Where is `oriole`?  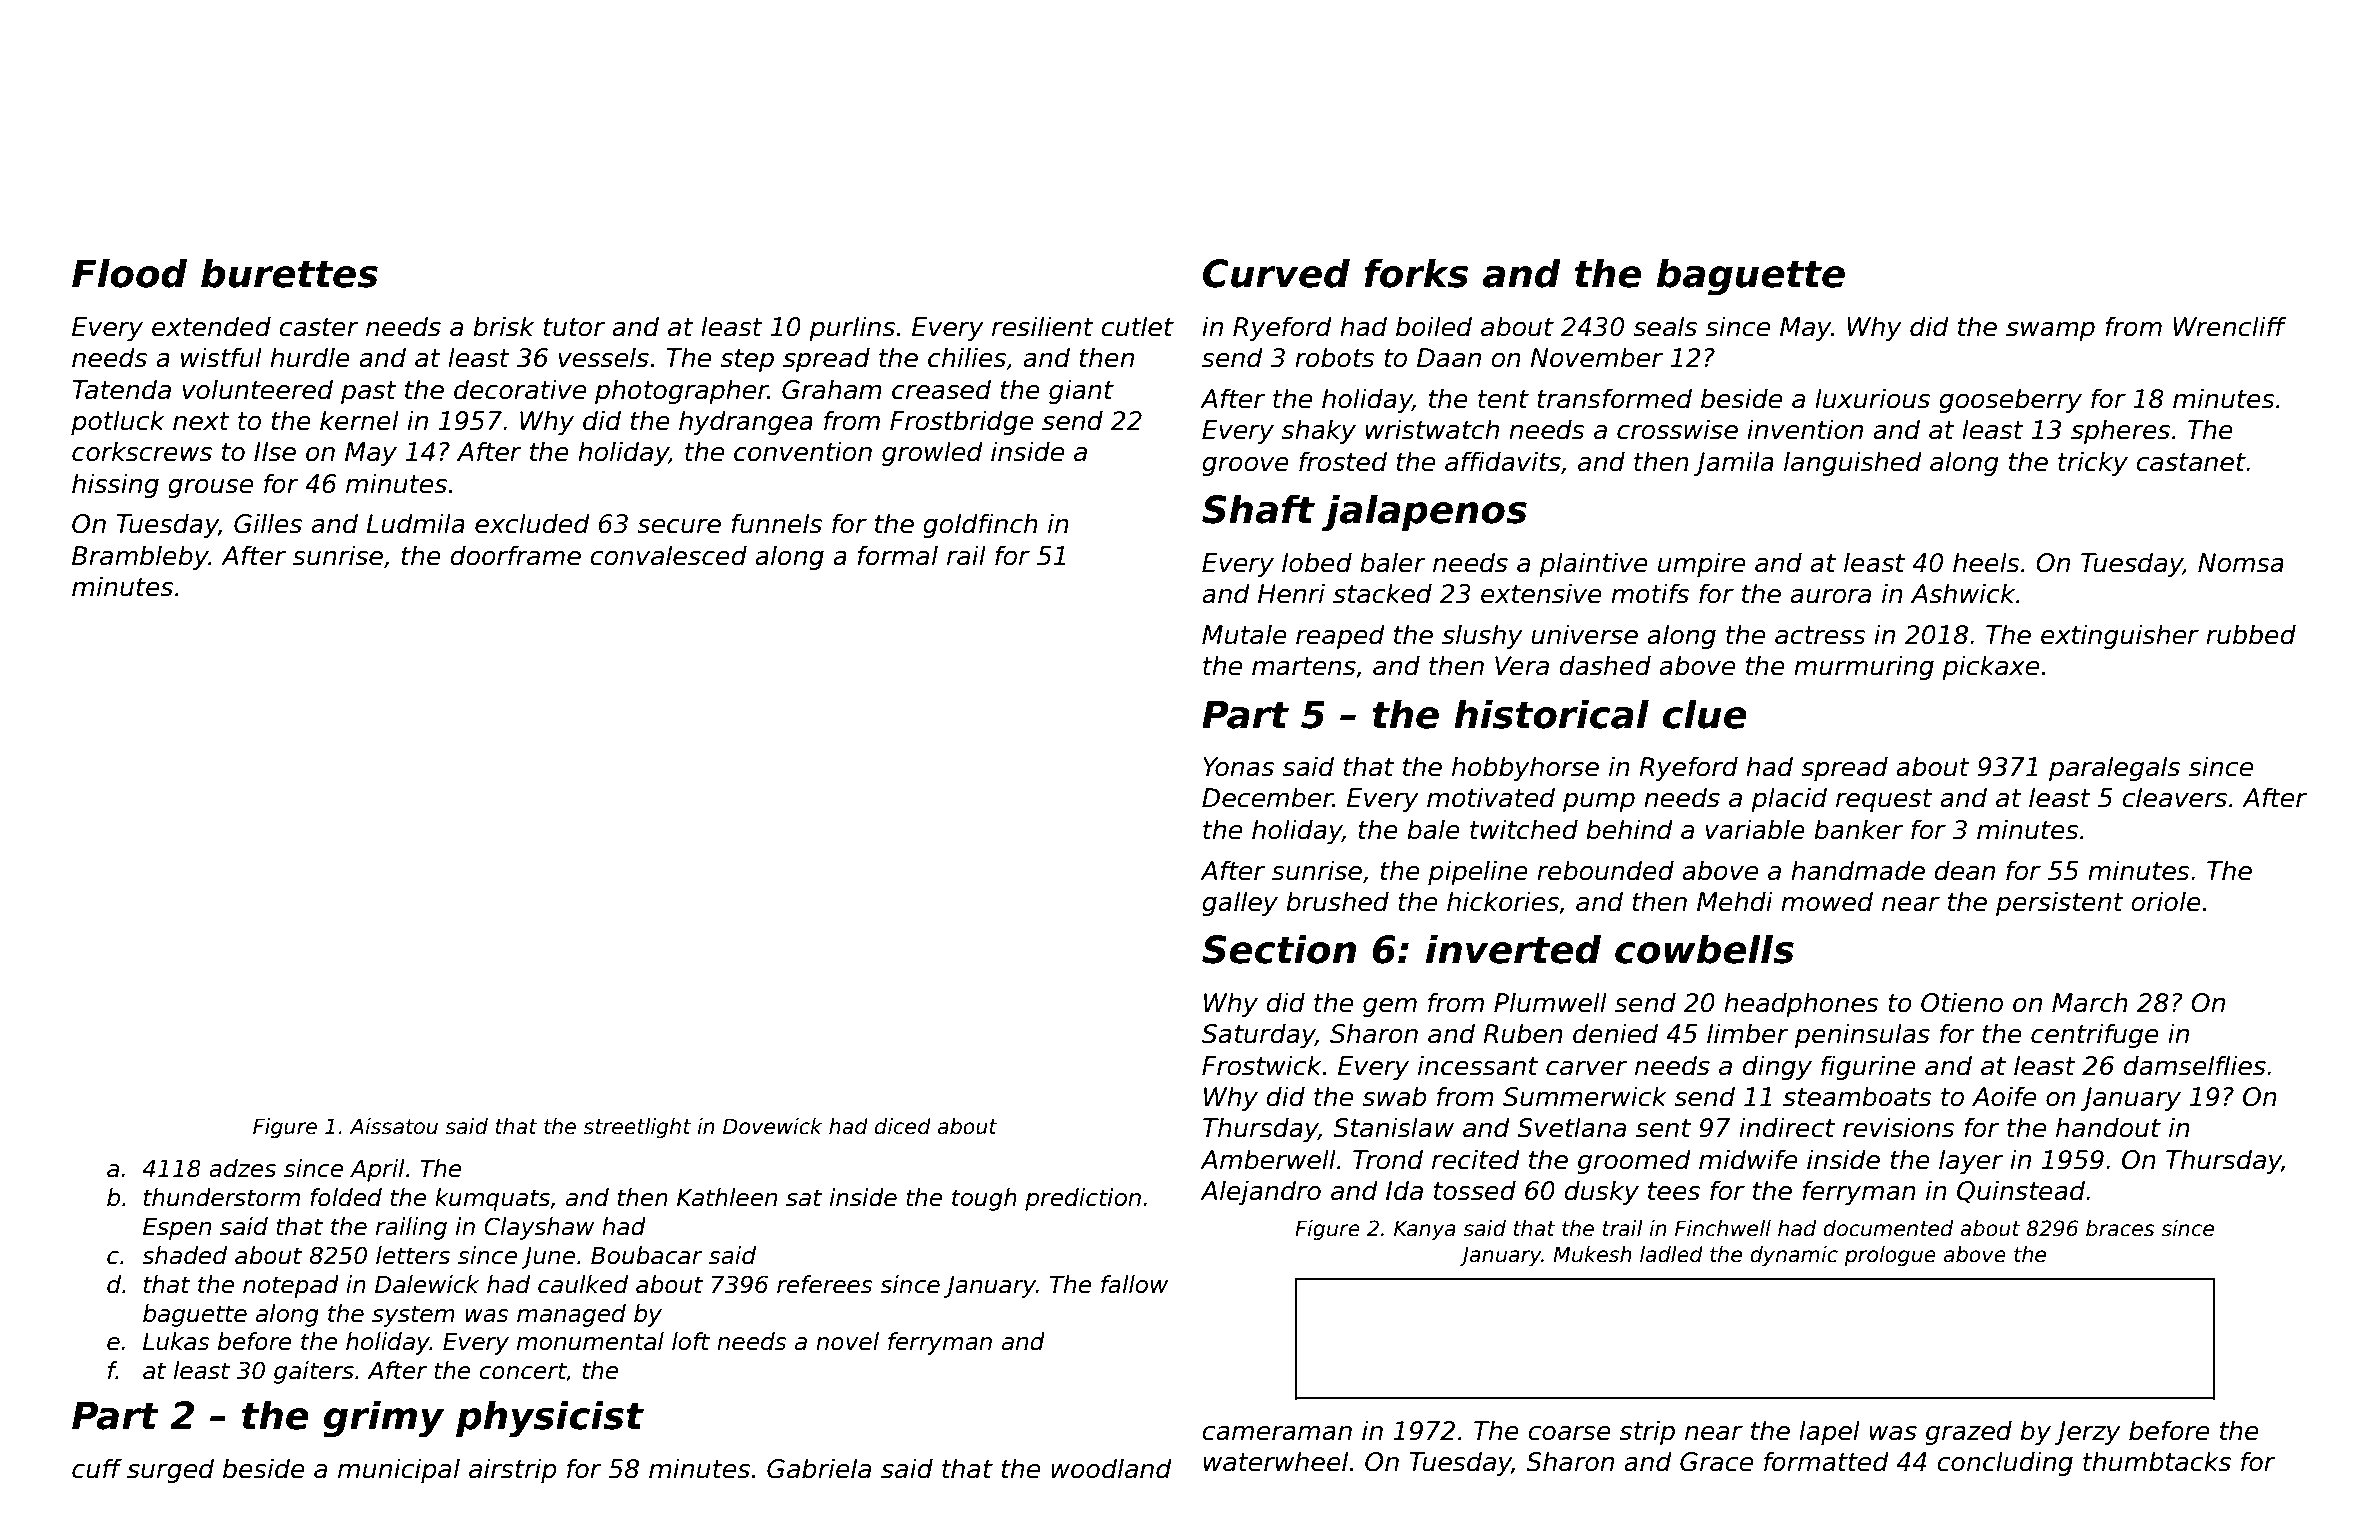 oriole is located at coordinates (2166, 901).
